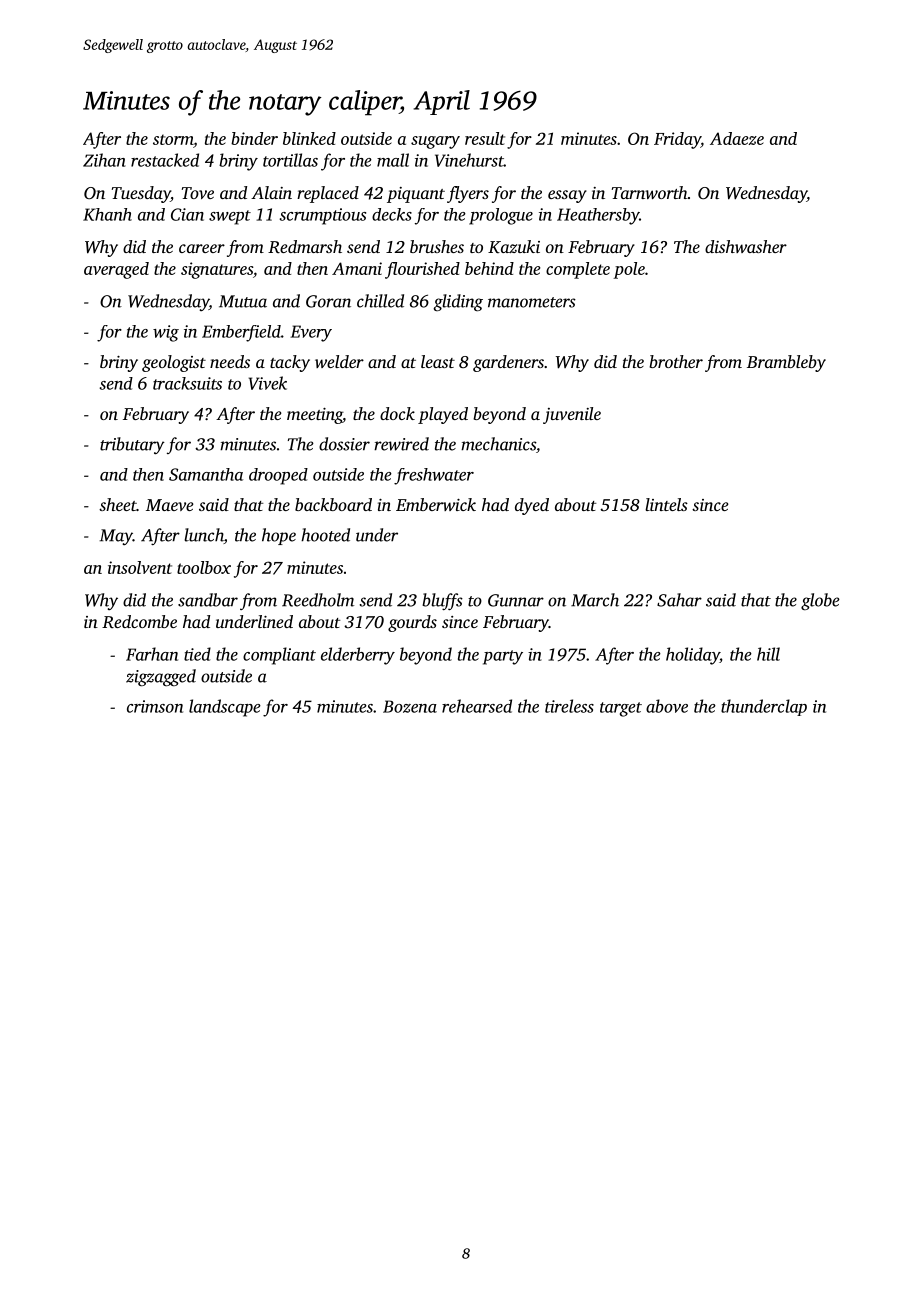 The height and width of the image is (1311, 924). What do you see at coordinates (442, 601) in the image?
I see `bluffs` at bounding box center [442, 601].
